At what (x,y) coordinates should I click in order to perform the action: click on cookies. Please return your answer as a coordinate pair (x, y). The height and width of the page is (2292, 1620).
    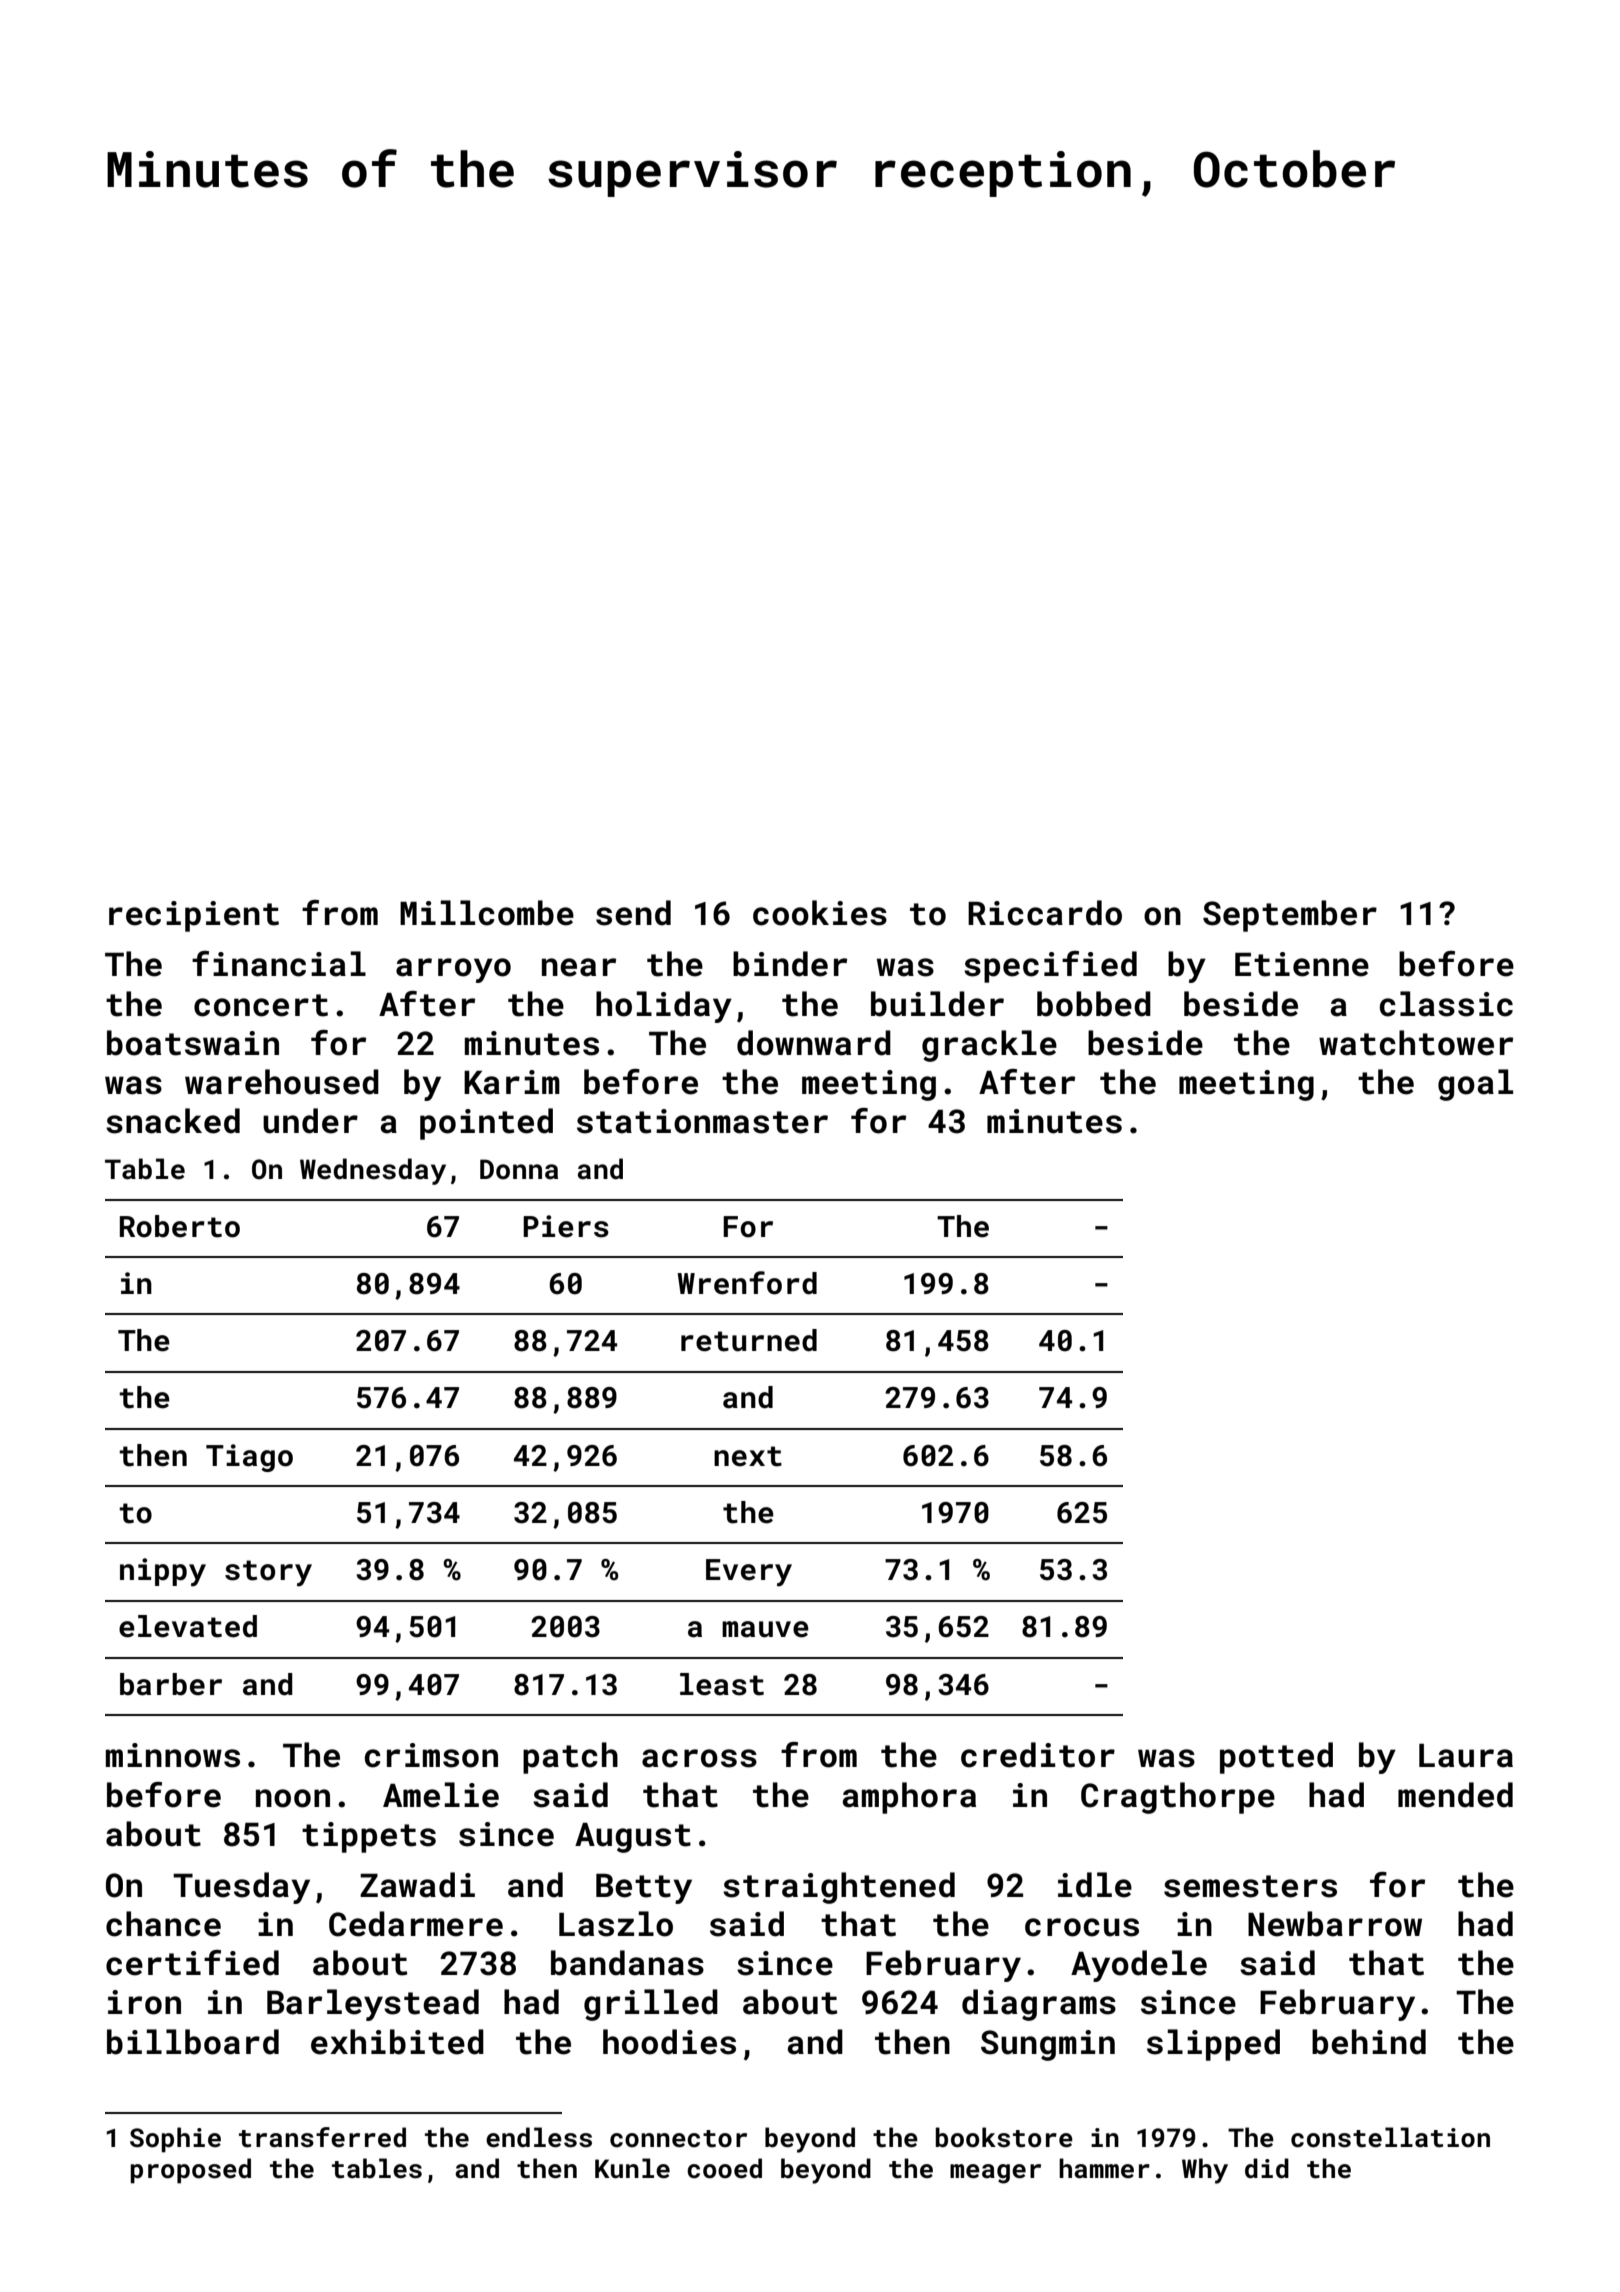
    Looking at the image, I should click on (820, 913).
